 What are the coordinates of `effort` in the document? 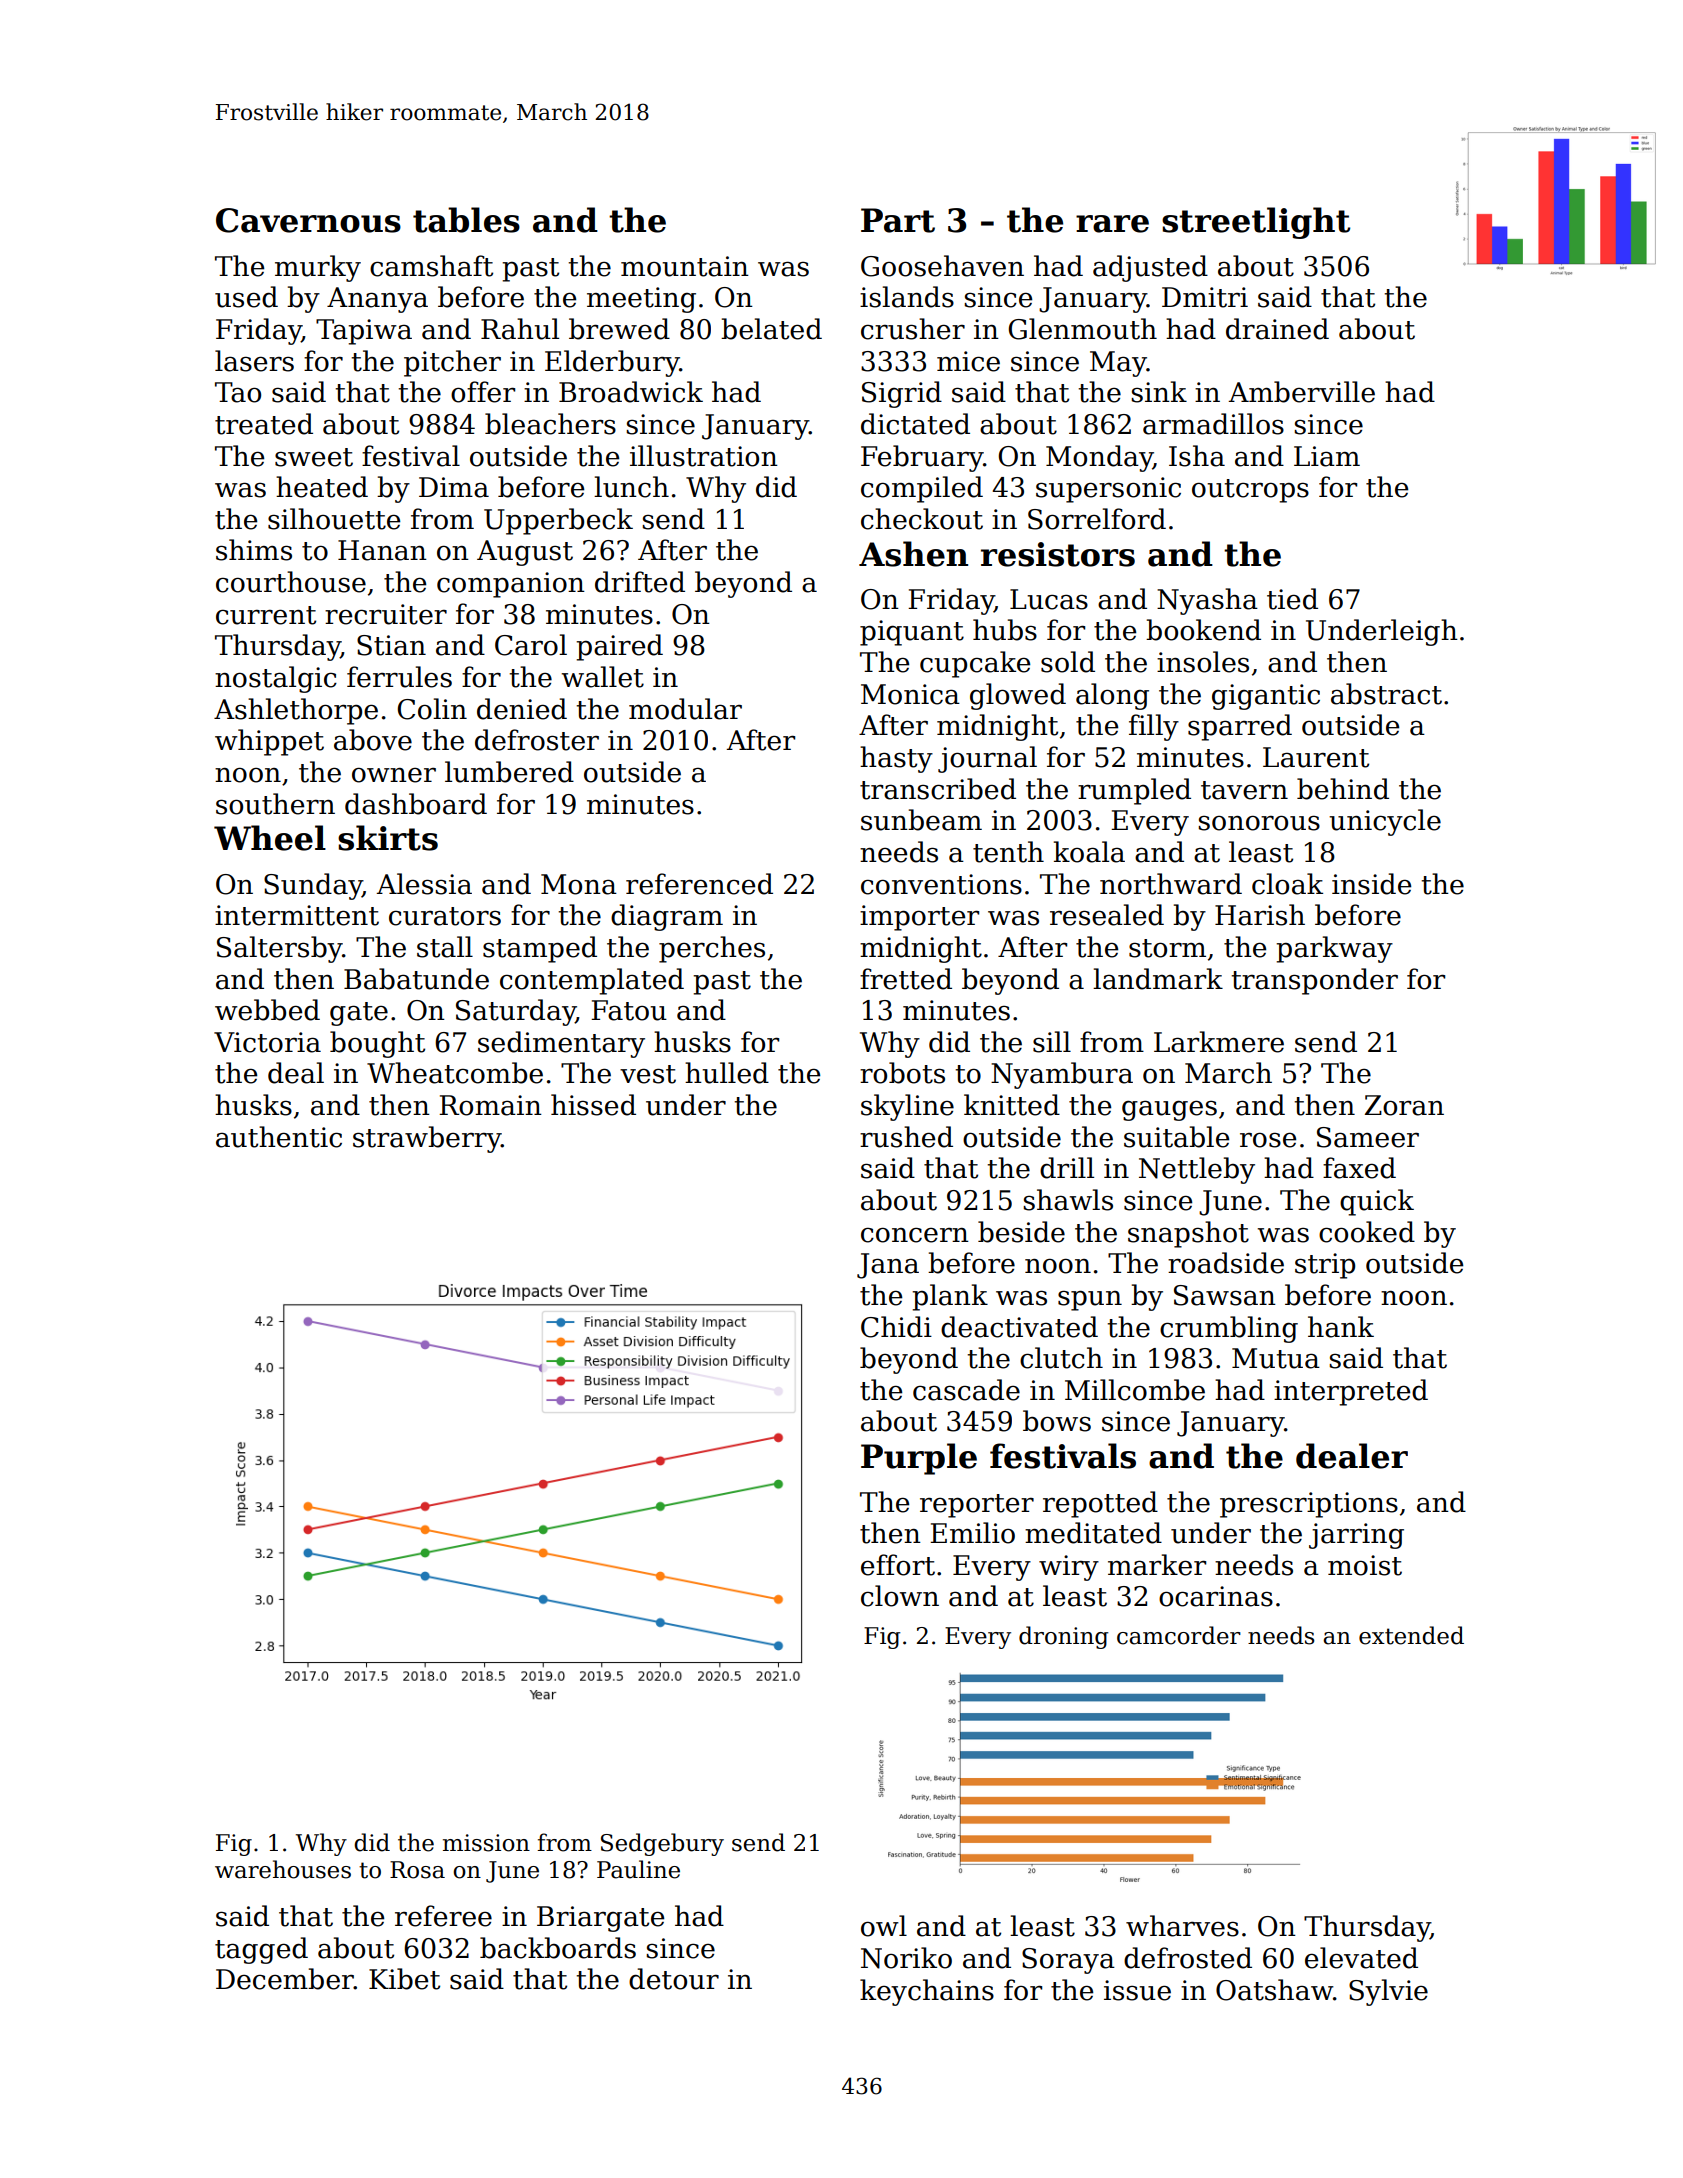 It's located at (898, 1565).
